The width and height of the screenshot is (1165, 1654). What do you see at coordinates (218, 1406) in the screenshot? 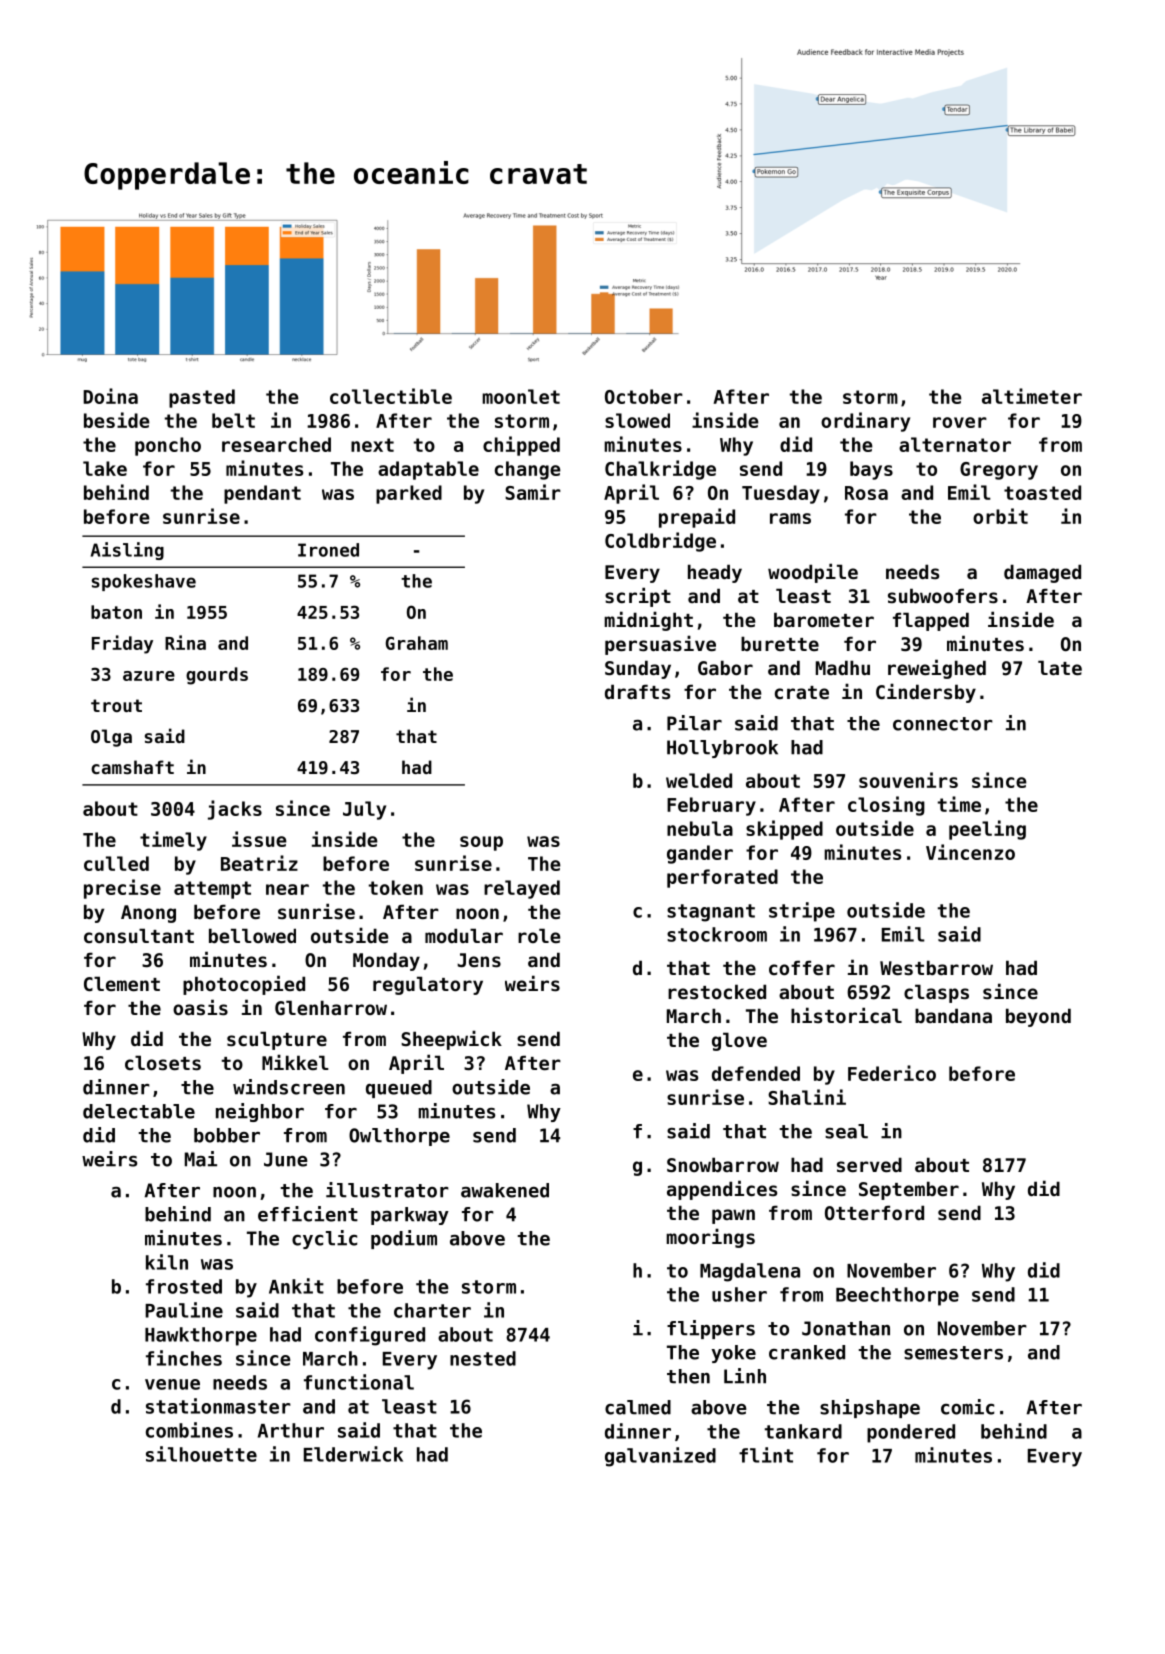
I see `stationmaster` at bounding box center [218, 1406].
